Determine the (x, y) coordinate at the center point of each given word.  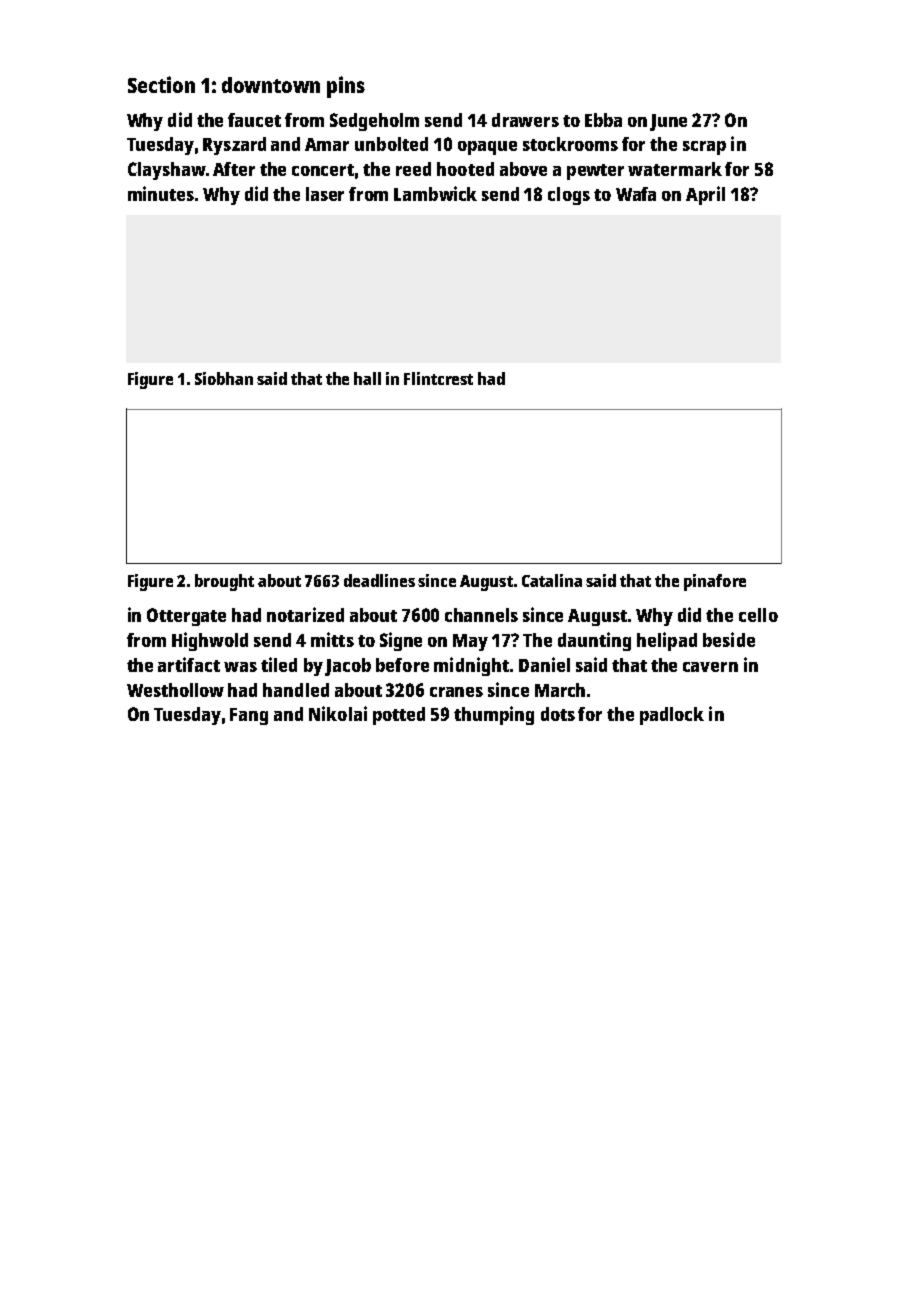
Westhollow (175, 690)
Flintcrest (438, 378)
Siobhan (224, 378)
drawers (525, 120)
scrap (704, 148)
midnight (471, 666)
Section (161, 84)
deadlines (379, 580)
